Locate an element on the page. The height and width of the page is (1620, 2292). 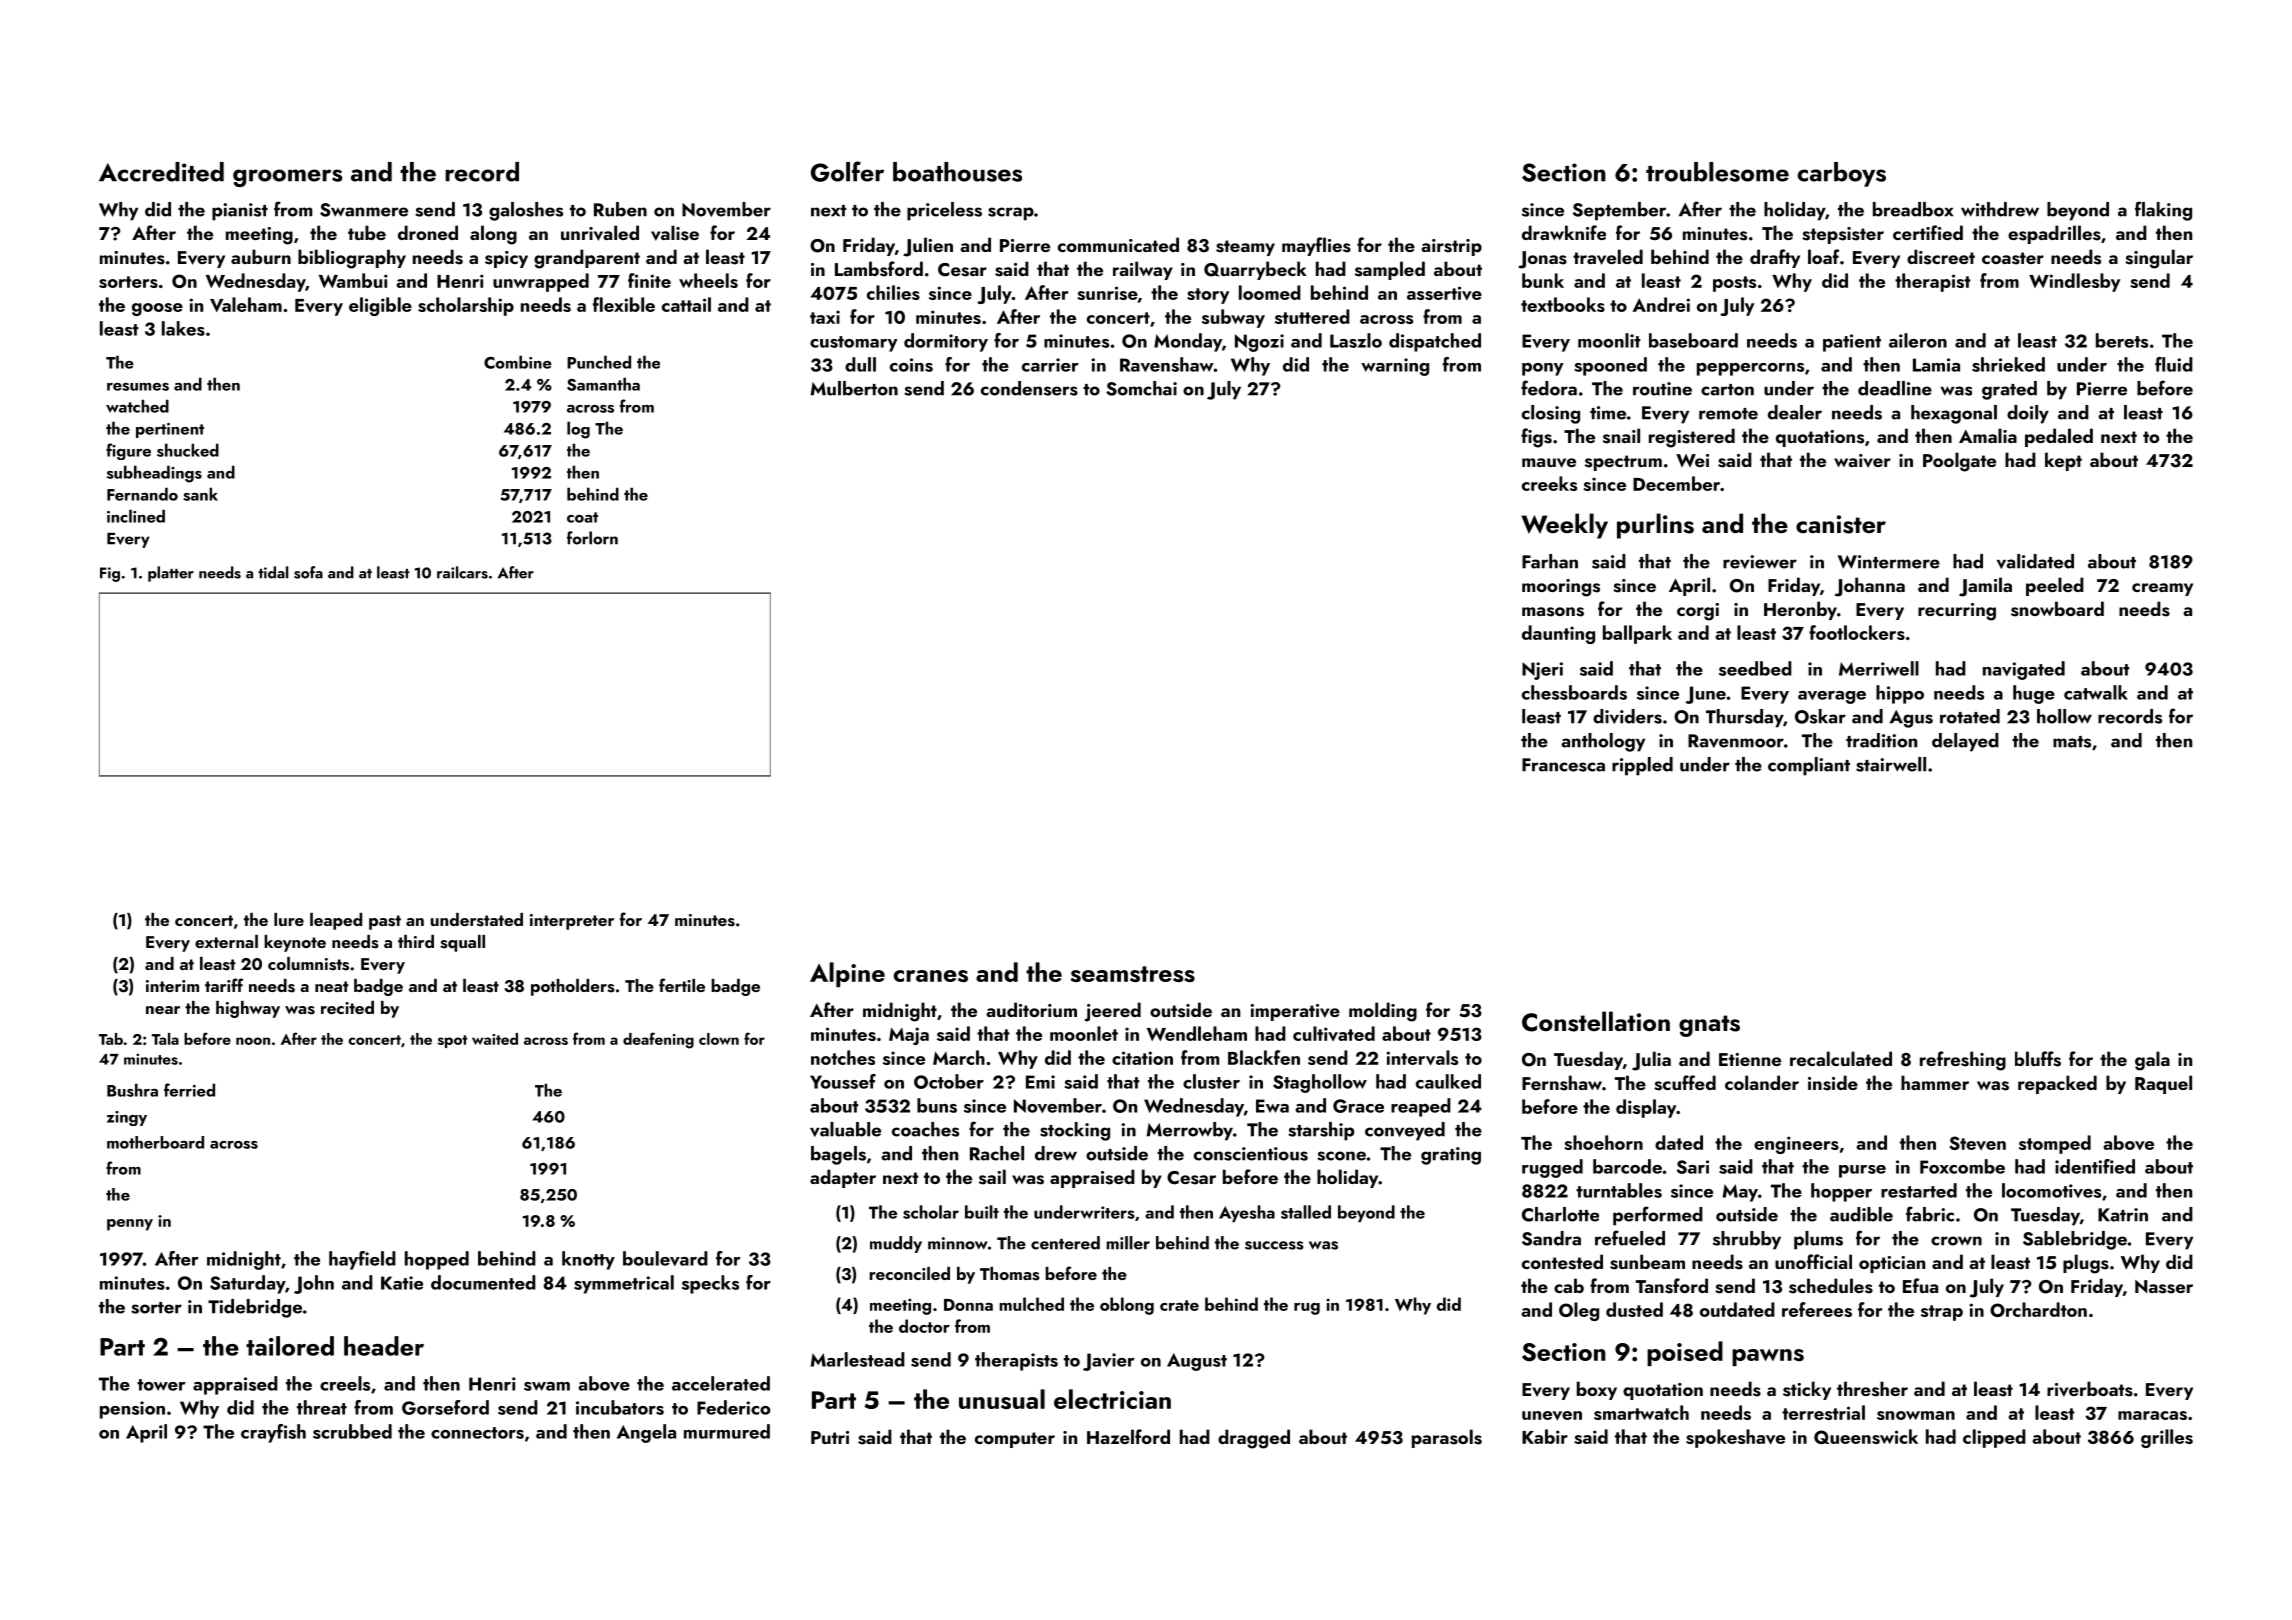
molding is located at coordinates (1383, 1012).
